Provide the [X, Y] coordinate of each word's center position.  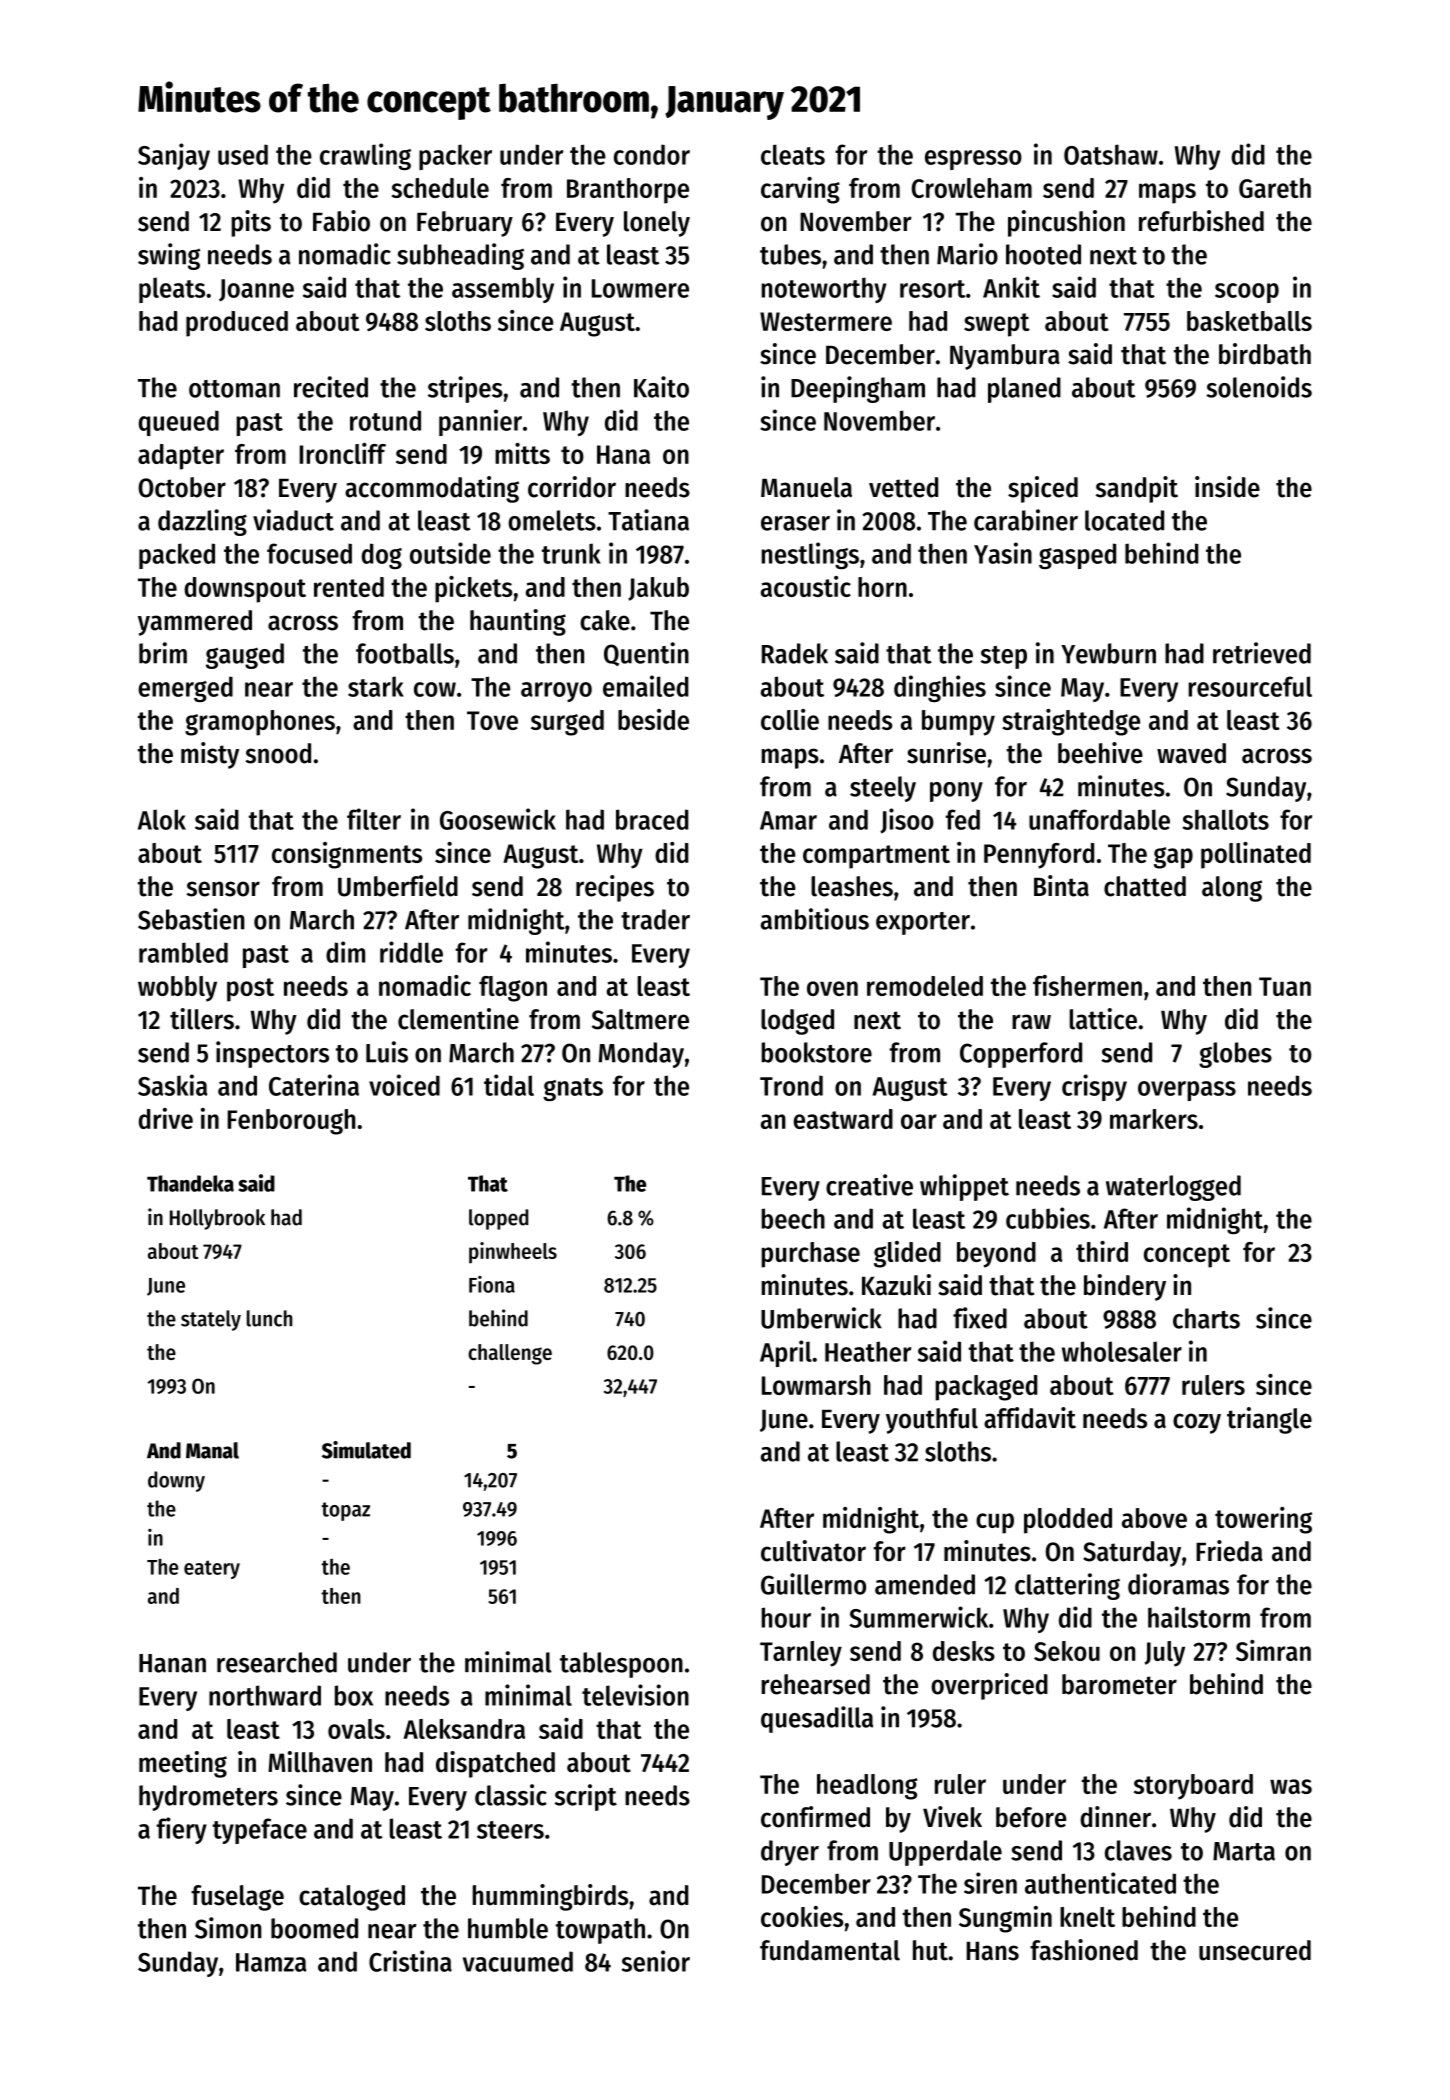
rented [349, 587]
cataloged [352, 1898]
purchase [810, 1255]
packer [455, 157]
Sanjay [174, 156]
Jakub [658, 589]
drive [166, 1118]
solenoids [1259, 387]
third [1102, 1251]
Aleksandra [464, 1729]
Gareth [1275, 188]
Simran [1273, 1650]
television [635, 1695]
